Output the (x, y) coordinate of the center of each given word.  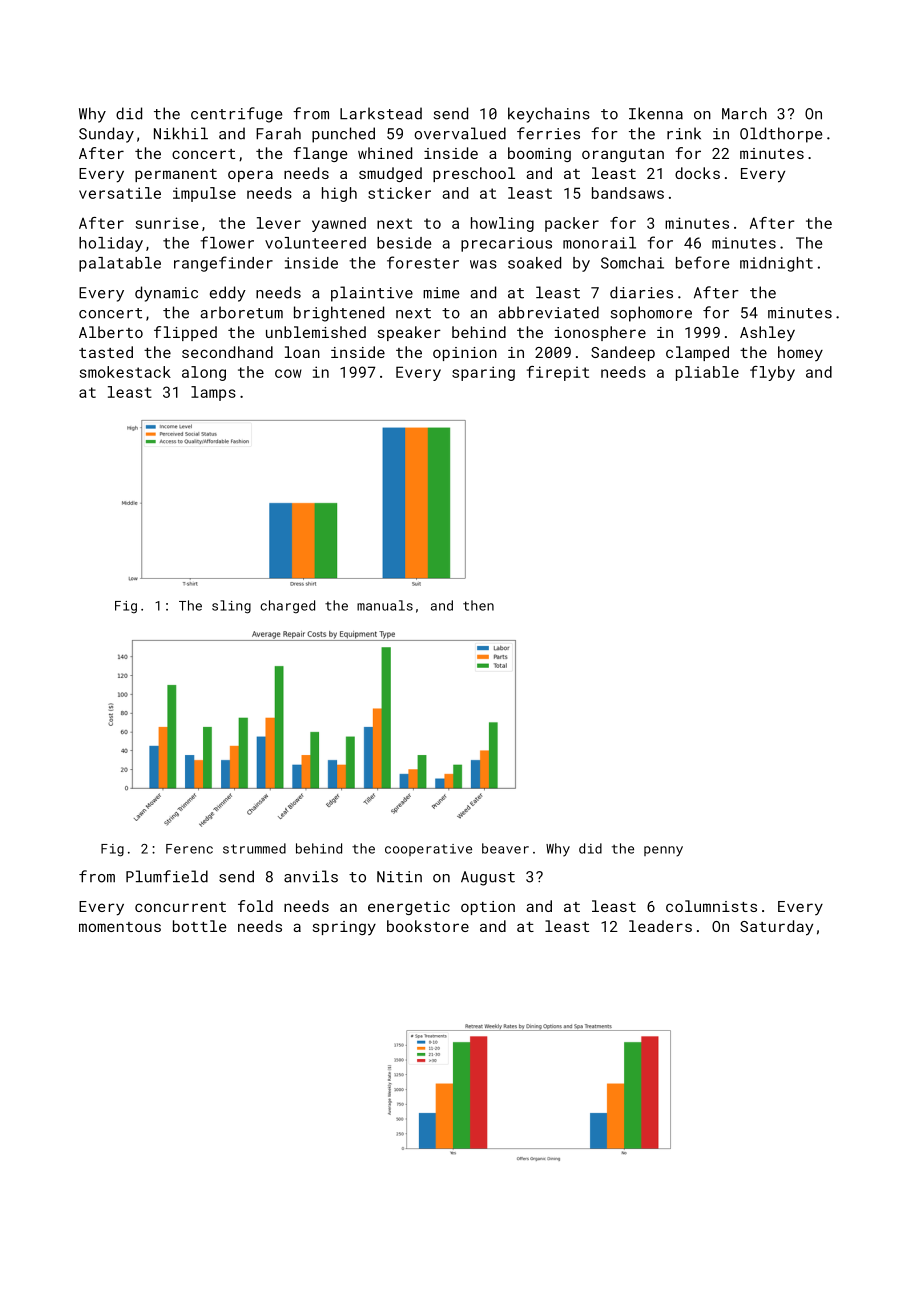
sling (231, 607)
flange (320, 154)
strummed (254, 848)
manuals (385, 605)
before (702, 262)
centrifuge (236, 115)
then (478, 605)
